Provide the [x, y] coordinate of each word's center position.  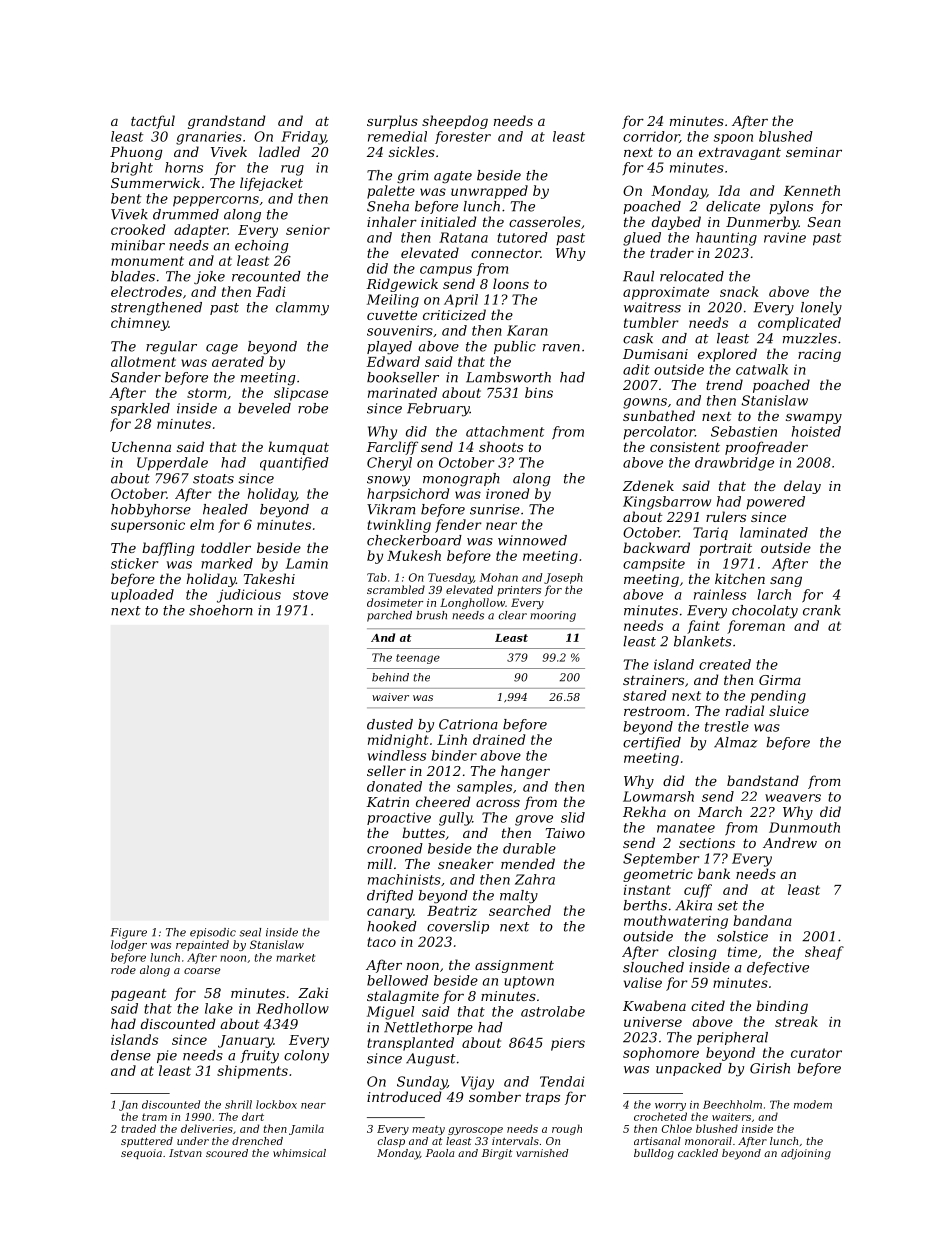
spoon [733, 139]
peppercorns [216, 201]
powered [775, 503]
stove [310, 595]
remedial [397, 136]
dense [131, 1055]
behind [390, 677]
